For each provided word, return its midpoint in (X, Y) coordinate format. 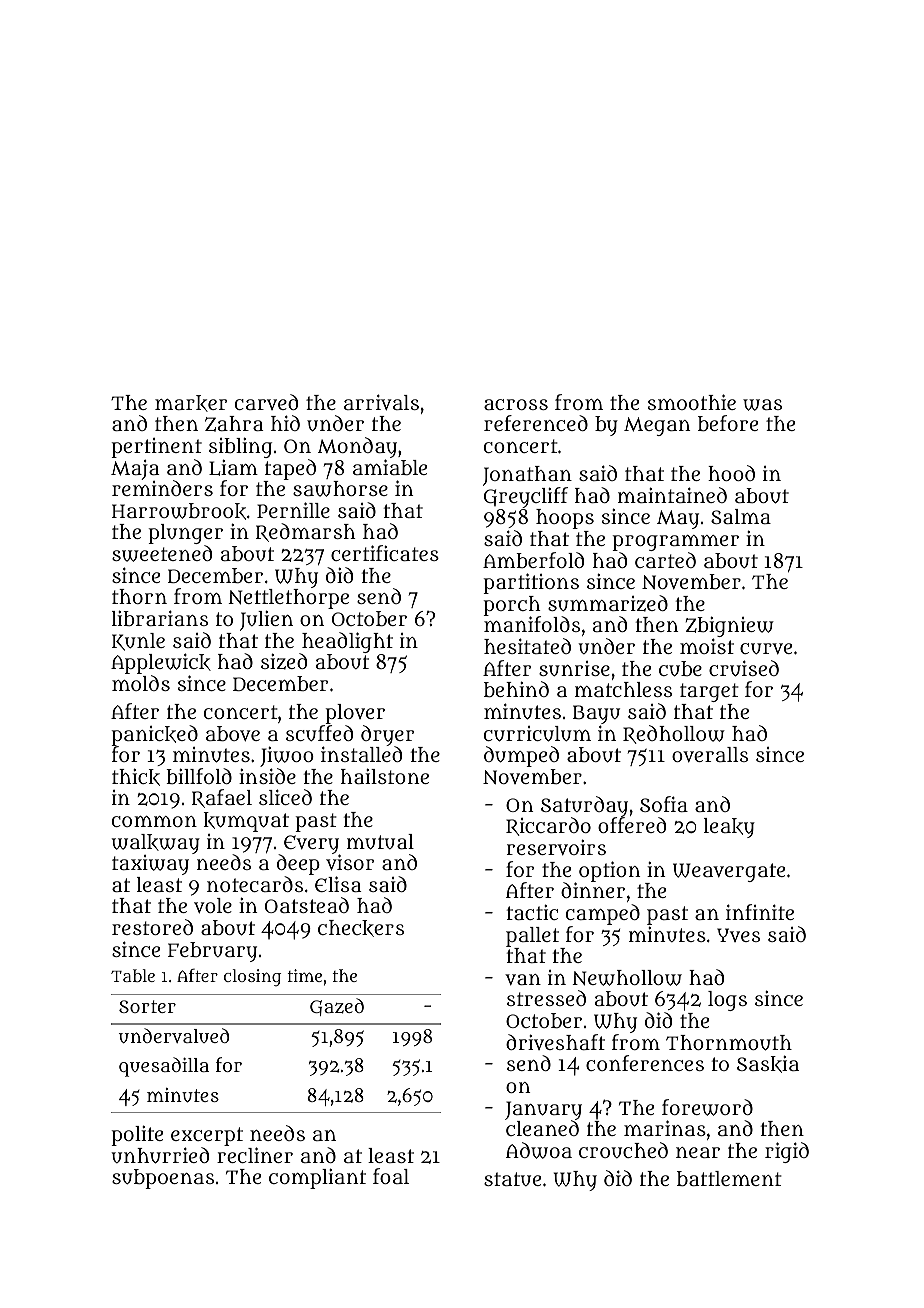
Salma (741, 516)
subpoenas (163, 1179)
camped (603, 914)
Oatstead (307, 905)
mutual (380, 842)
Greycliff (526, 497)
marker (191, 403)
